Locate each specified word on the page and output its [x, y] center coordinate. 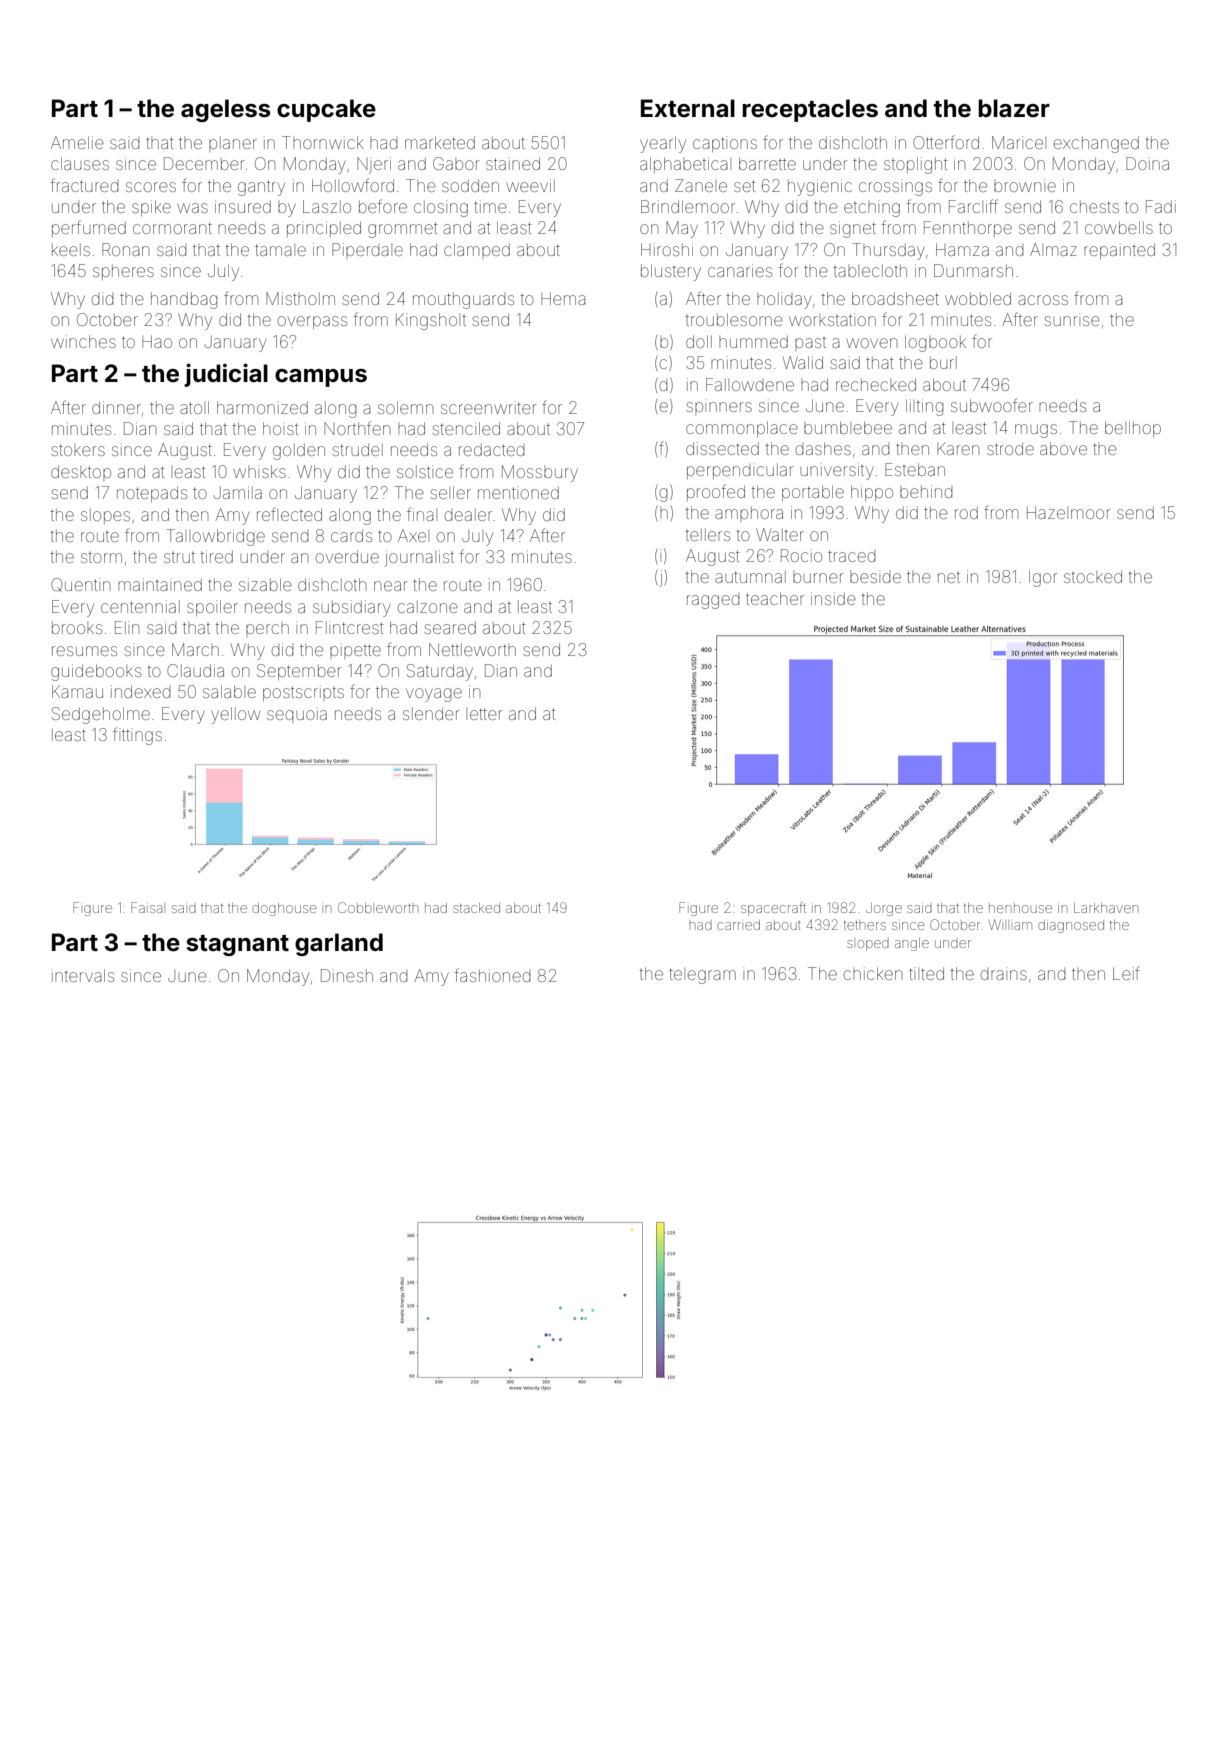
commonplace [742, 429]
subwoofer [992, 405]
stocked [1093, 576]
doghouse [284, 909]
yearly [663, 144]
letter [484, 714]
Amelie [77, 142]
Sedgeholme [101, 715]
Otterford [946, 142]
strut [179, 558]
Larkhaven [1106, 908]
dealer [468, 515]
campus [321, 378]
